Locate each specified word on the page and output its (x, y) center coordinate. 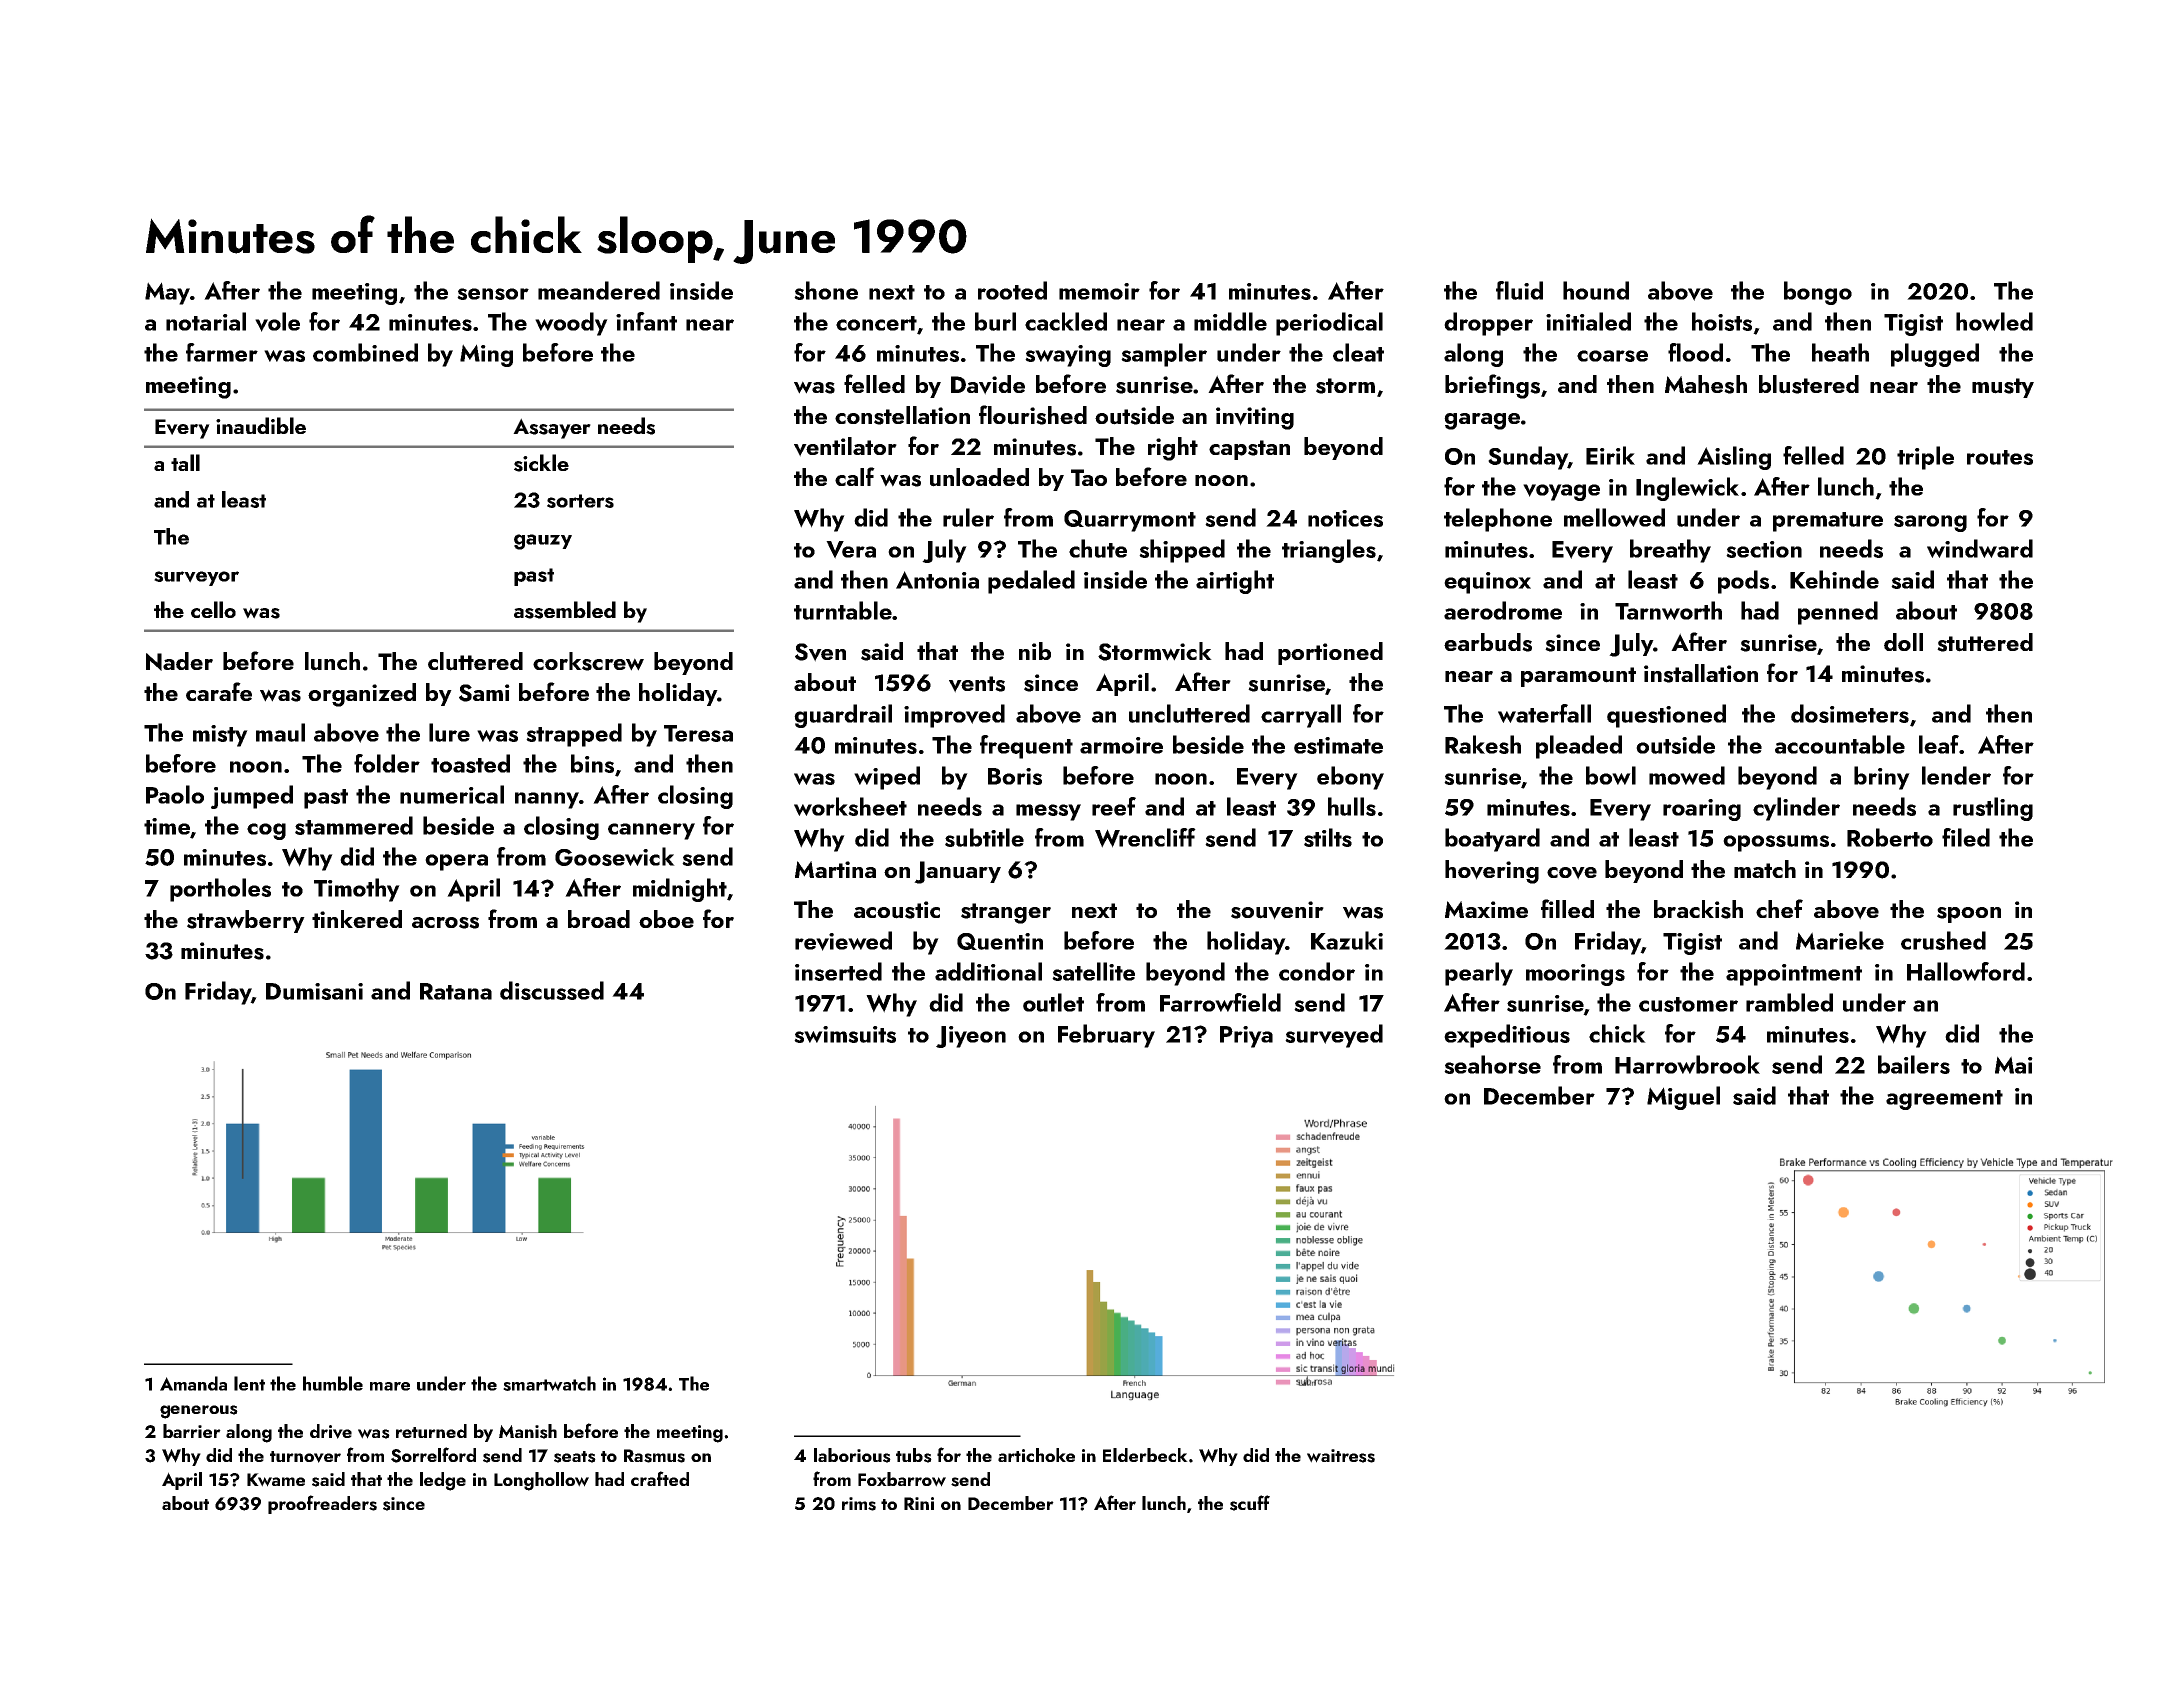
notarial (206, 321)
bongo (1818, 293)
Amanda (193, 1383)
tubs (914, 1455)
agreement (1944, 1100)
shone (826, 290)
